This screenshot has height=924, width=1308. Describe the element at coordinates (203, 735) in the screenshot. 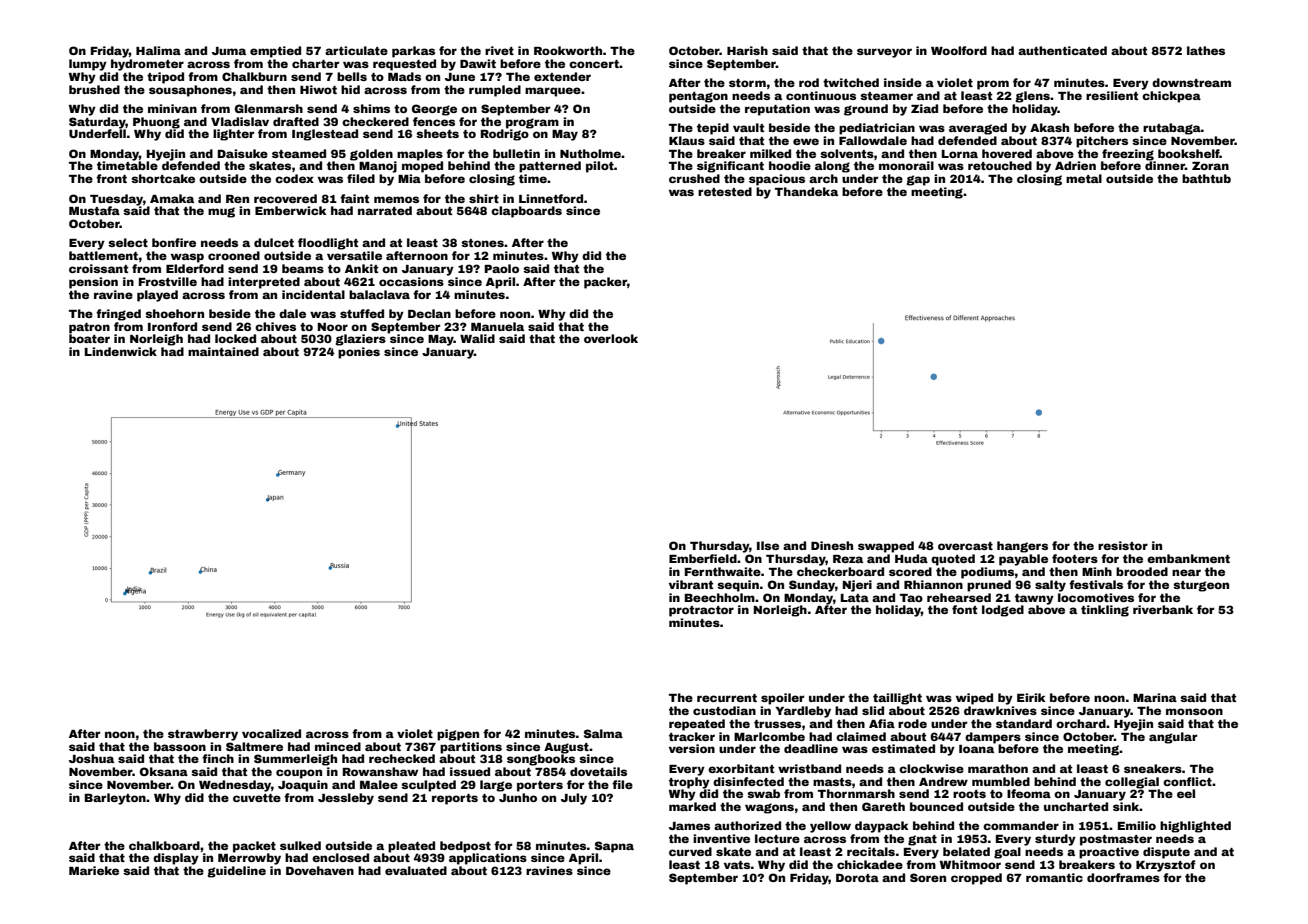

I see `strawberry` at that location.
